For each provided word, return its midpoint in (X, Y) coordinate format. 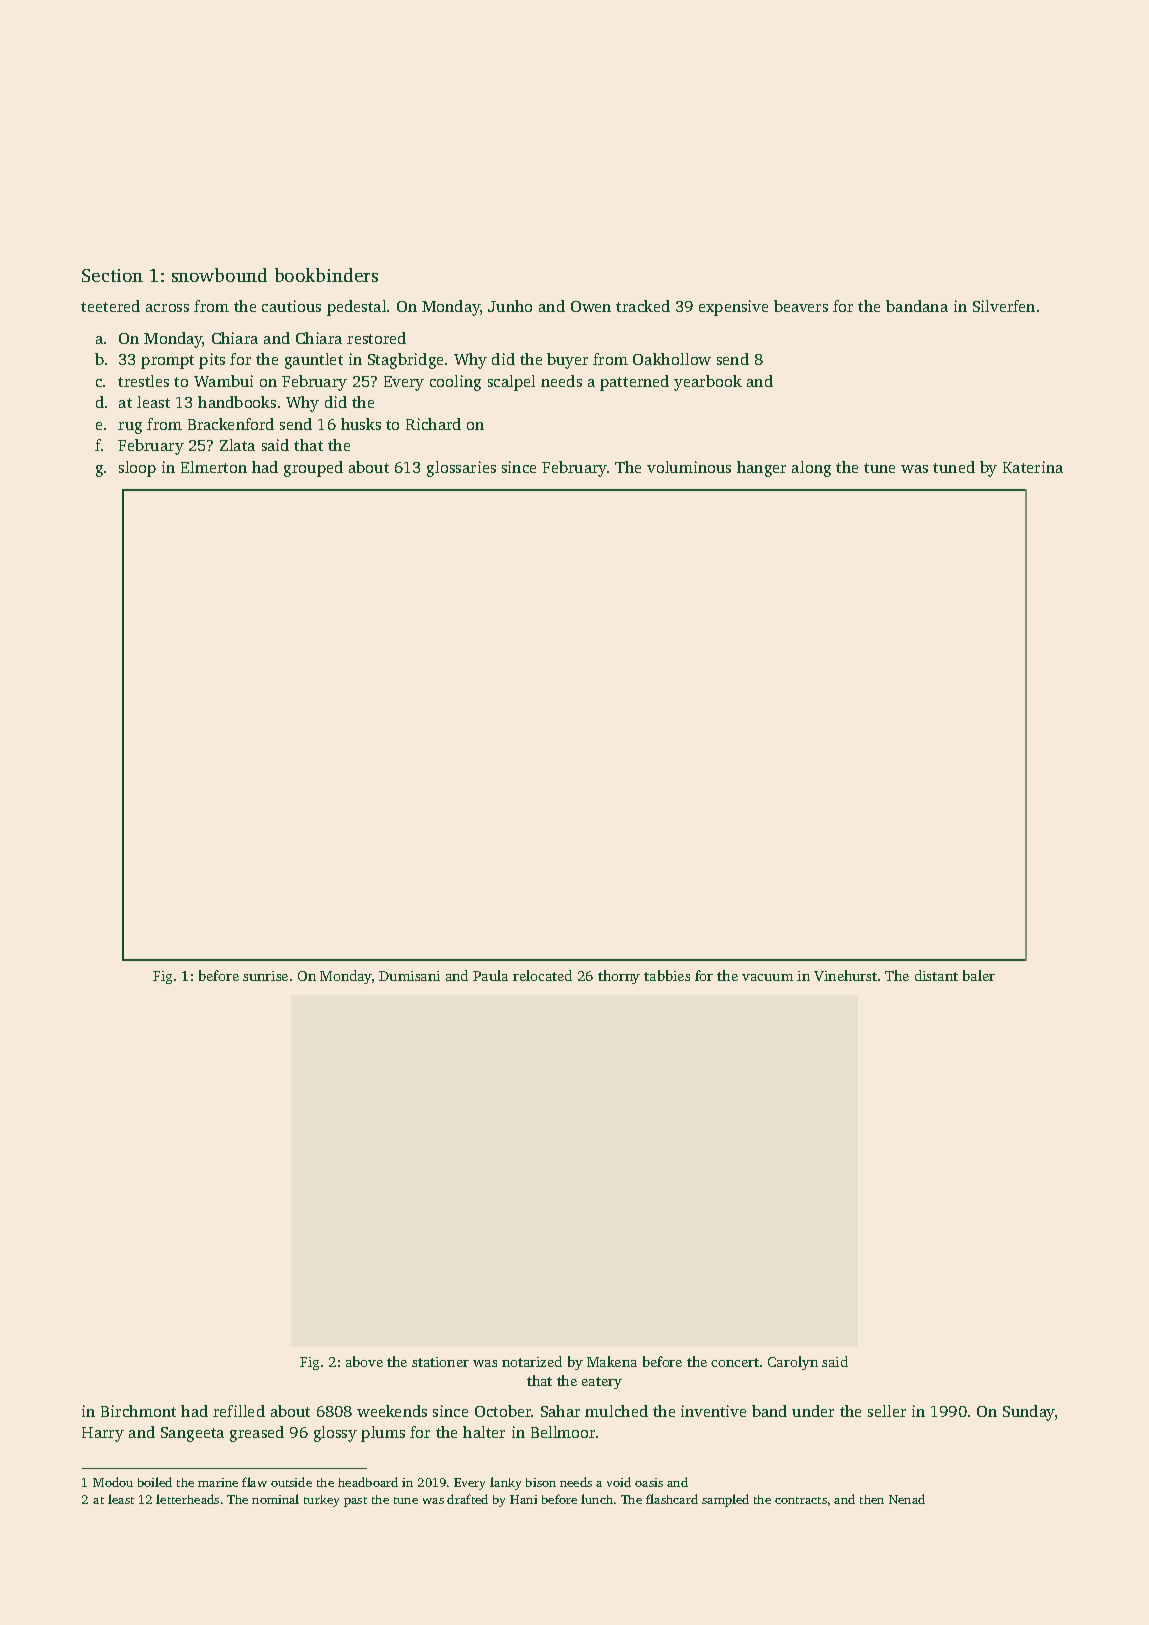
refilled (239, 1411)
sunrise (265, 976)
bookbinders (326, 275)
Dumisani (409, 976)
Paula (490, 975)
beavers (801, 306)
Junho (510, 306)
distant (936, 975)
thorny (619, 977)
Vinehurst (845, 975)
